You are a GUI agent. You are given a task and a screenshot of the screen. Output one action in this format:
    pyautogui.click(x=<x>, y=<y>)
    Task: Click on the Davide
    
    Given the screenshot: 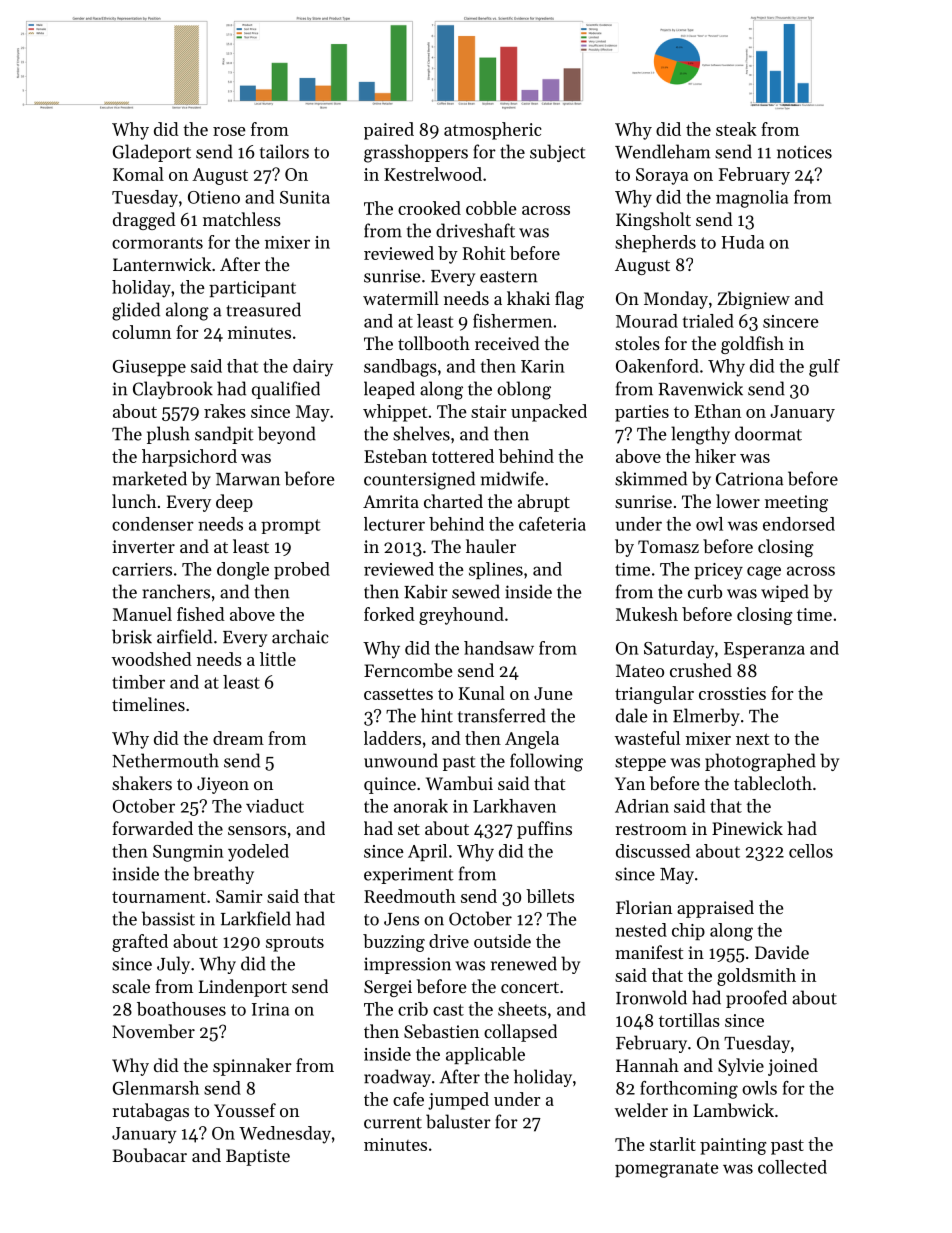 What is the action you would take?
    pyautogui.click(x=782, y=952)
